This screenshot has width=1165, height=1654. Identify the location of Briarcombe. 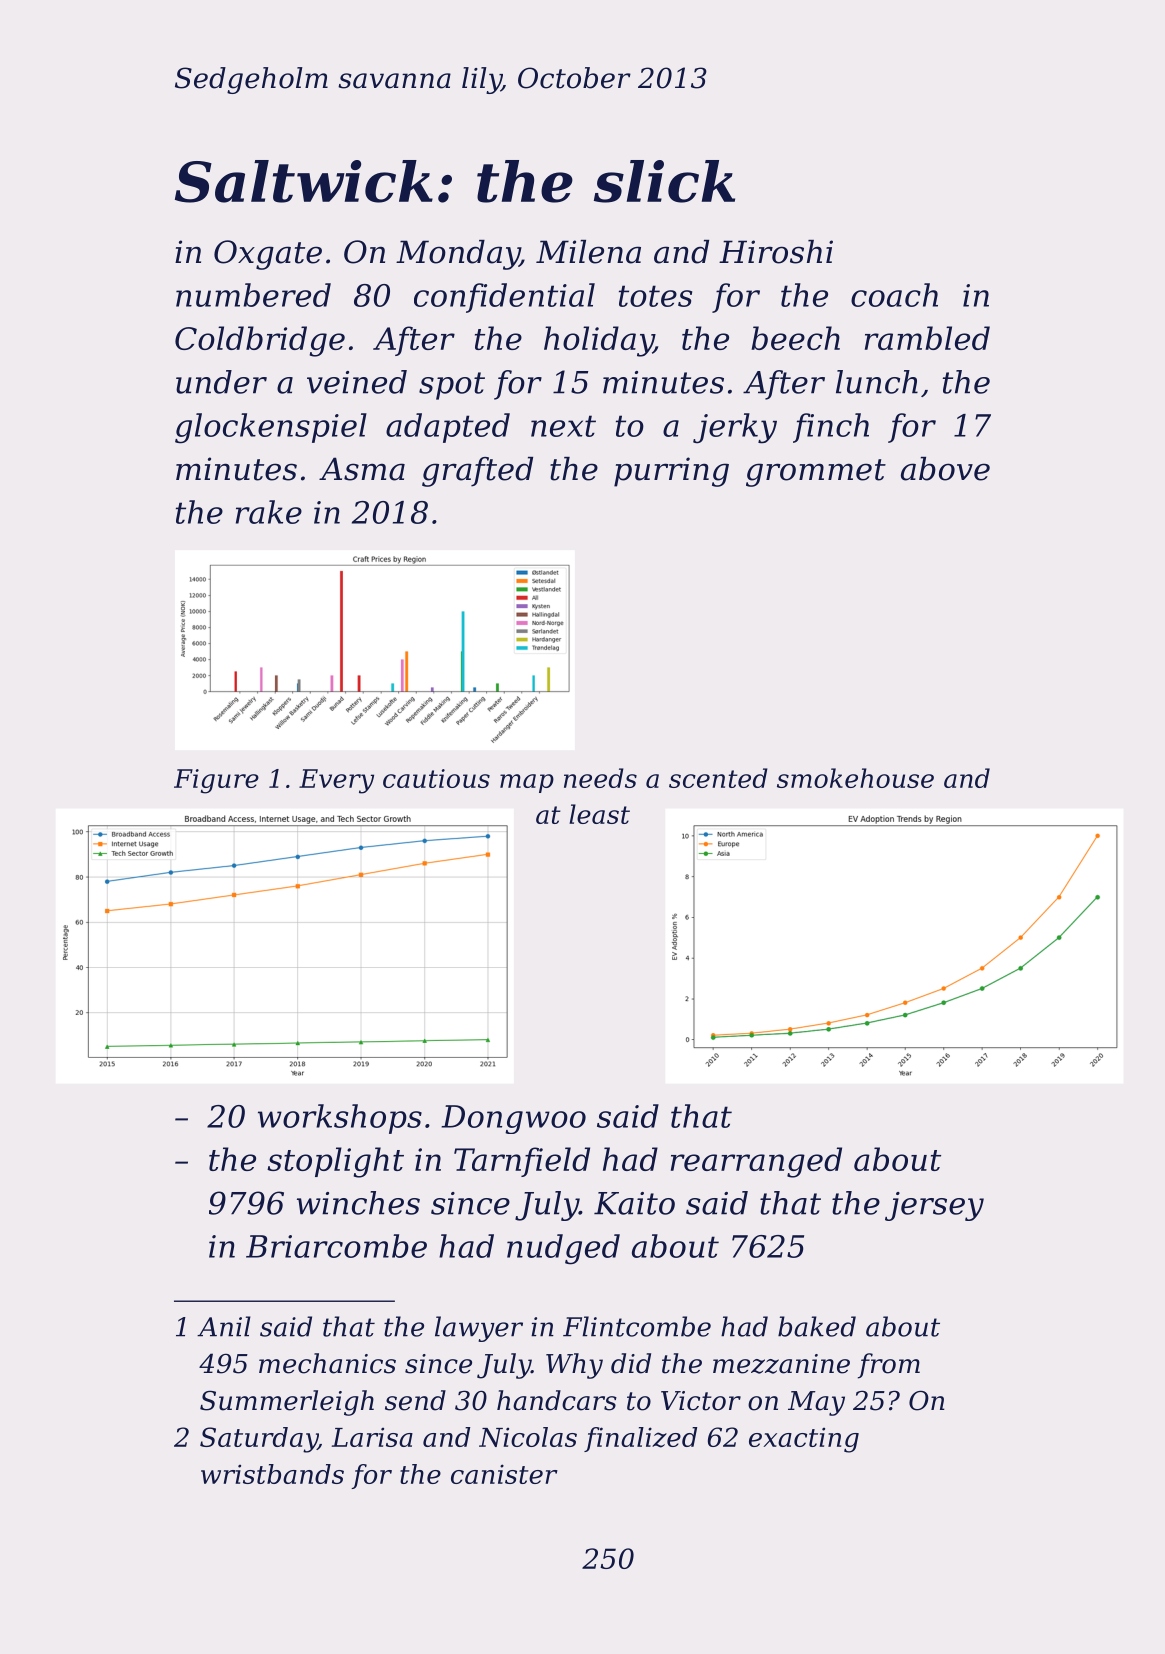
(336, 1246).
